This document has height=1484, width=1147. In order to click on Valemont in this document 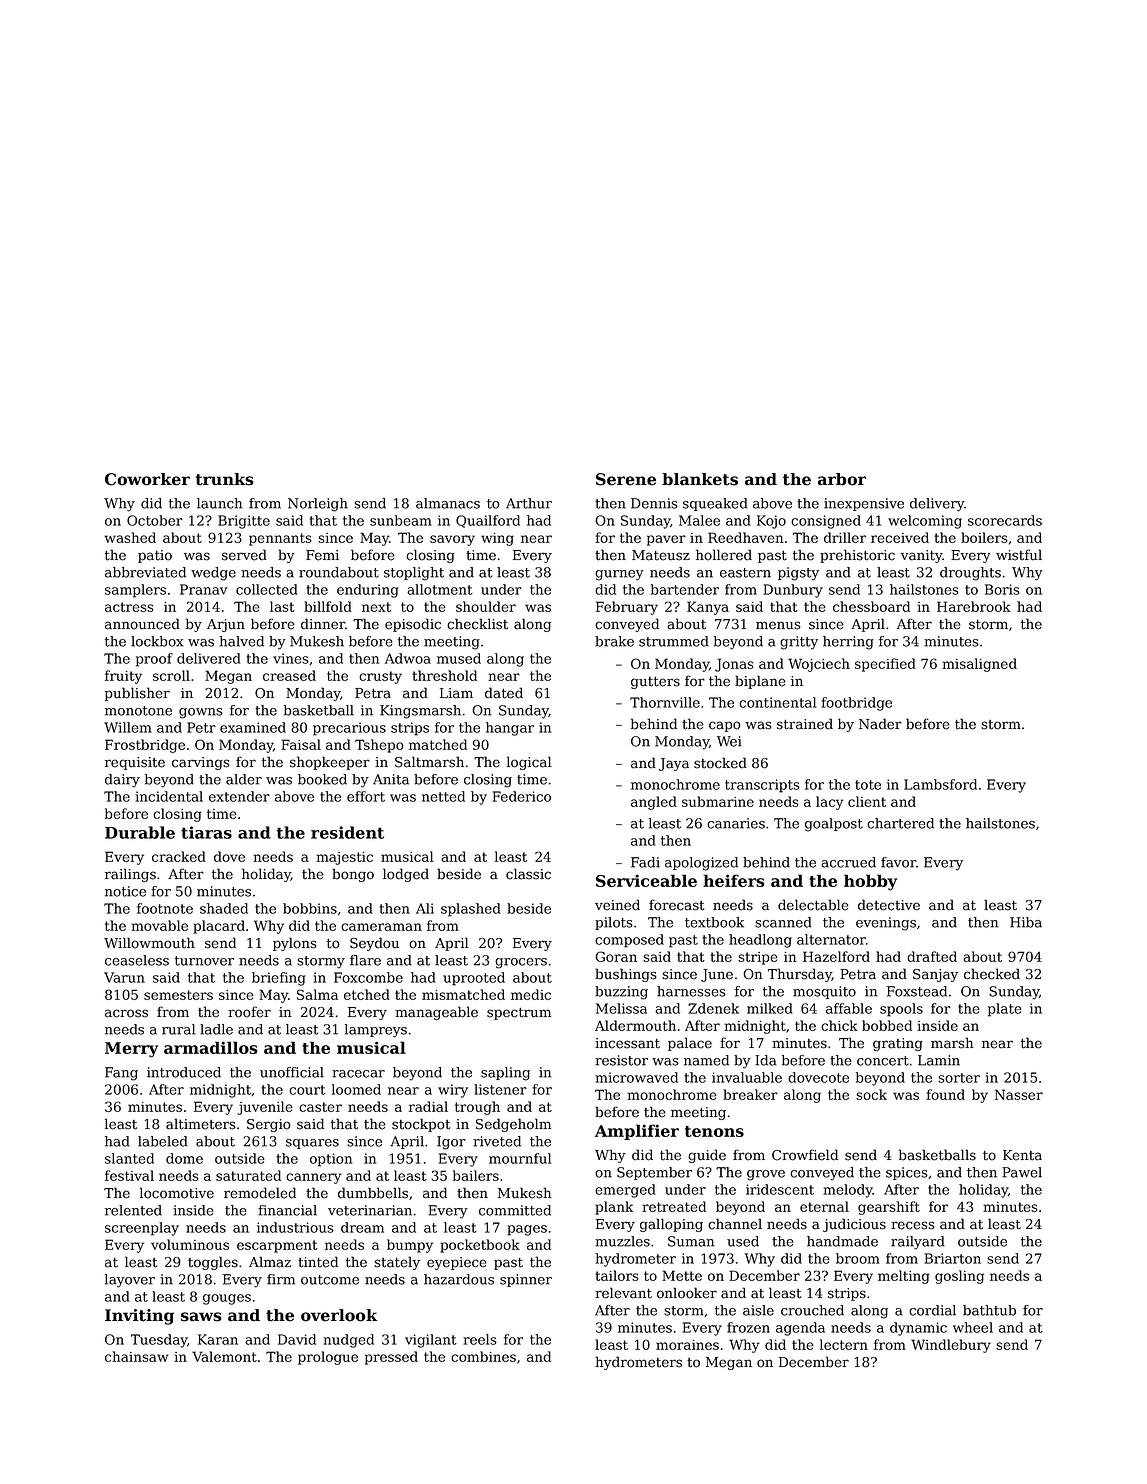, I will do `click(224, 1356)`.
